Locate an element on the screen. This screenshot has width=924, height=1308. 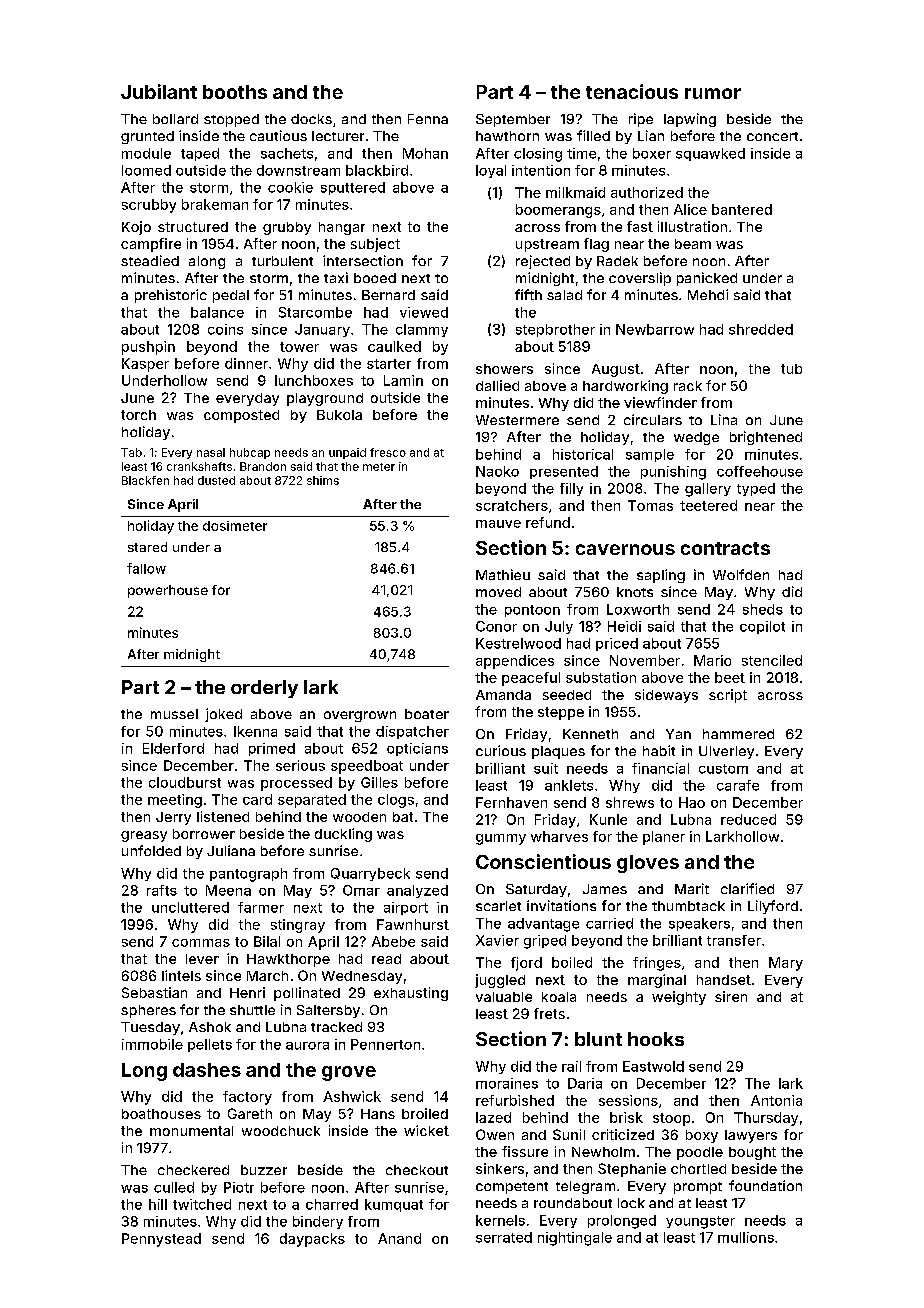
booths is located at coordinates (235, 92).
